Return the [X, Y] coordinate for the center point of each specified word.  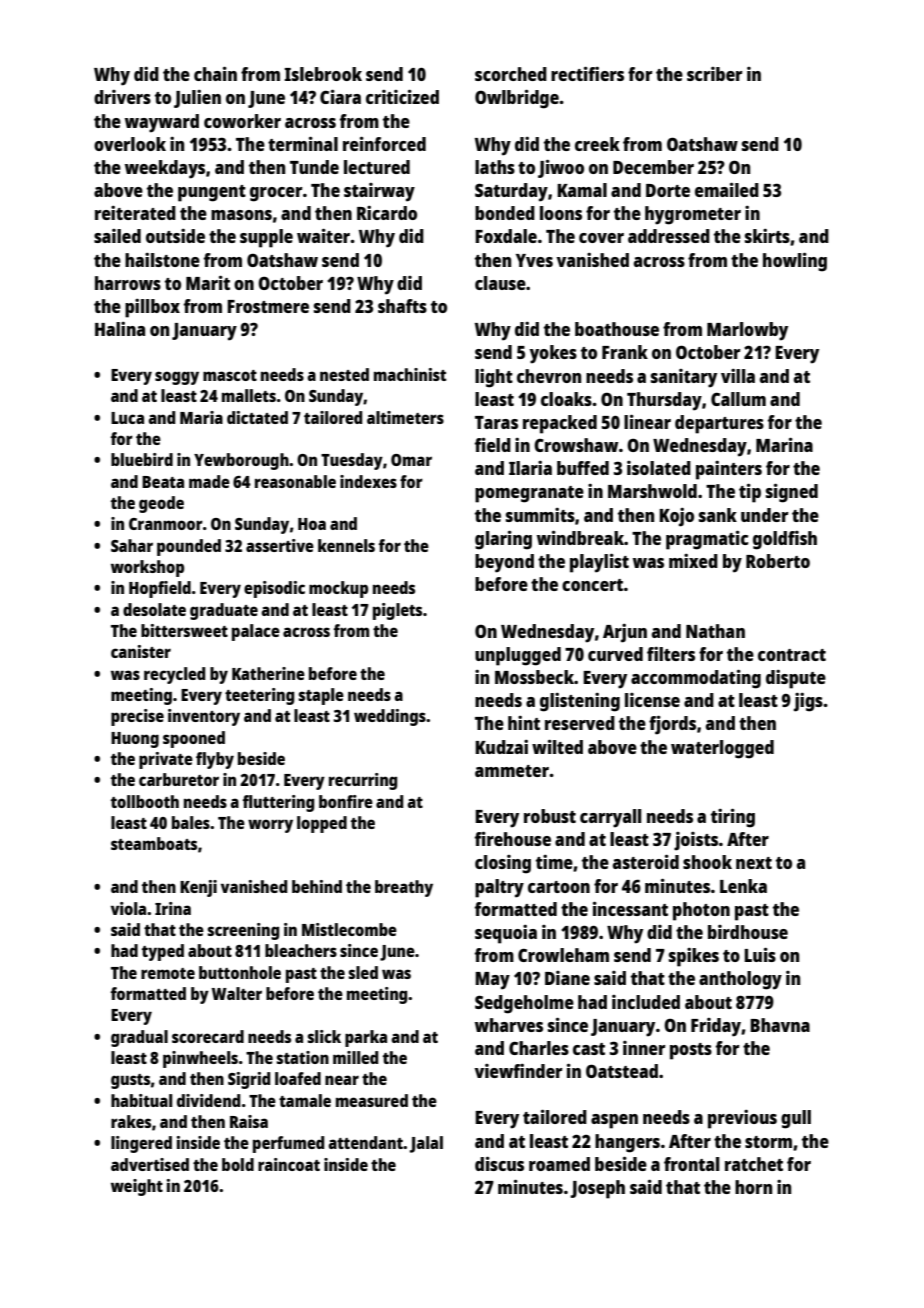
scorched [511, 74]
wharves [509, 1025]
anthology [740, 980]
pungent [212, 193]
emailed [727, 189]
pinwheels [200, 1059]
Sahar [132, 545]
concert [592, 585]
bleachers [301, 950]
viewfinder [518, 1071]
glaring [503, 540]
